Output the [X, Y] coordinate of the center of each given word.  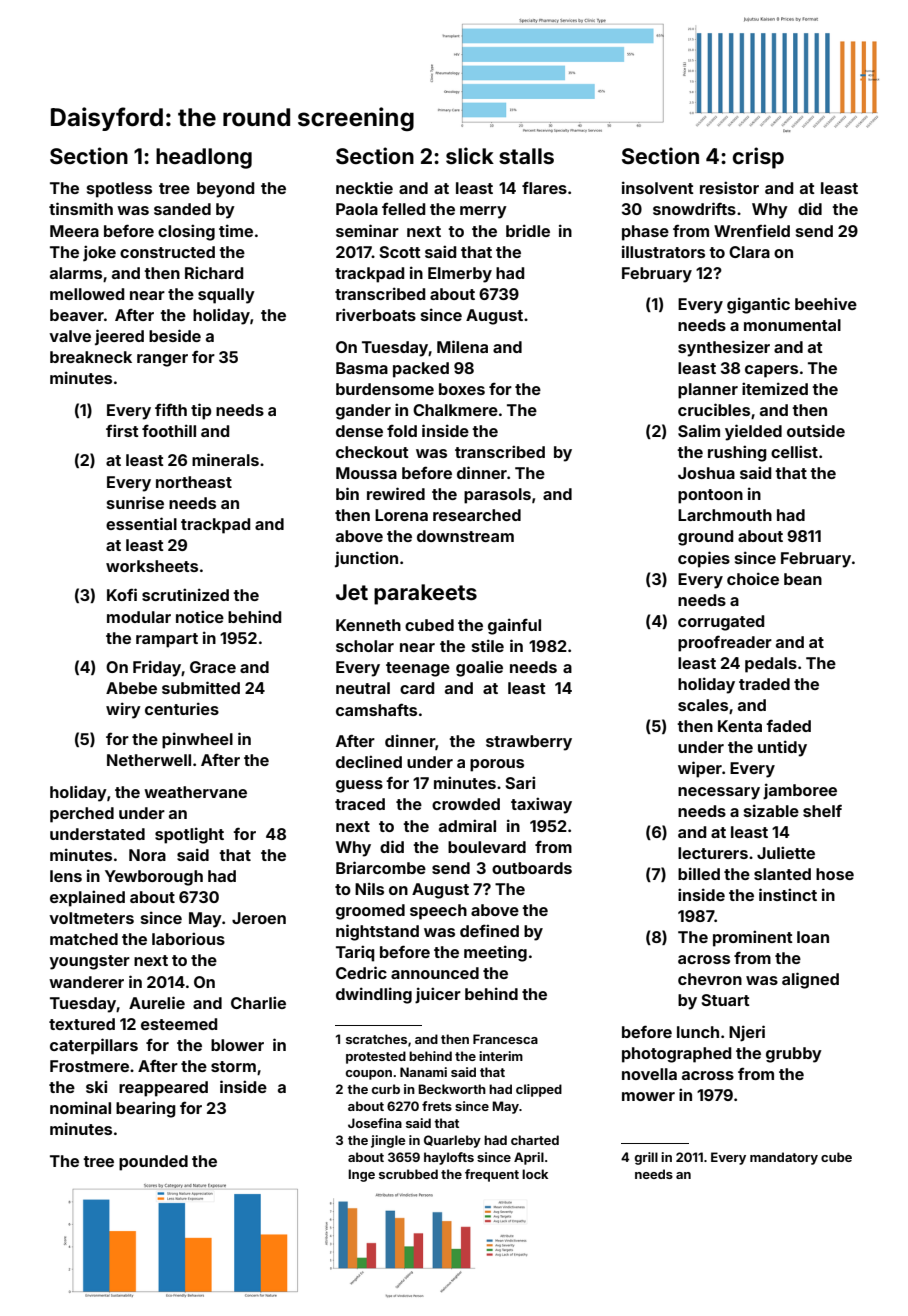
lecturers [713, 853]
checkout [372, 452]
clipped [539, 1090]
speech [438, 912]
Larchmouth [725, 515]
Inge [361, 1175]
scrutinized [185, 594]
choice [753, 578]
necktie [364, 187]
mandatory [784, 1158]
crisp [758, 158]
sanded [182, 209]
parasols [497, 496]
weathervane [195, 792]
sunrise [135, 502]
